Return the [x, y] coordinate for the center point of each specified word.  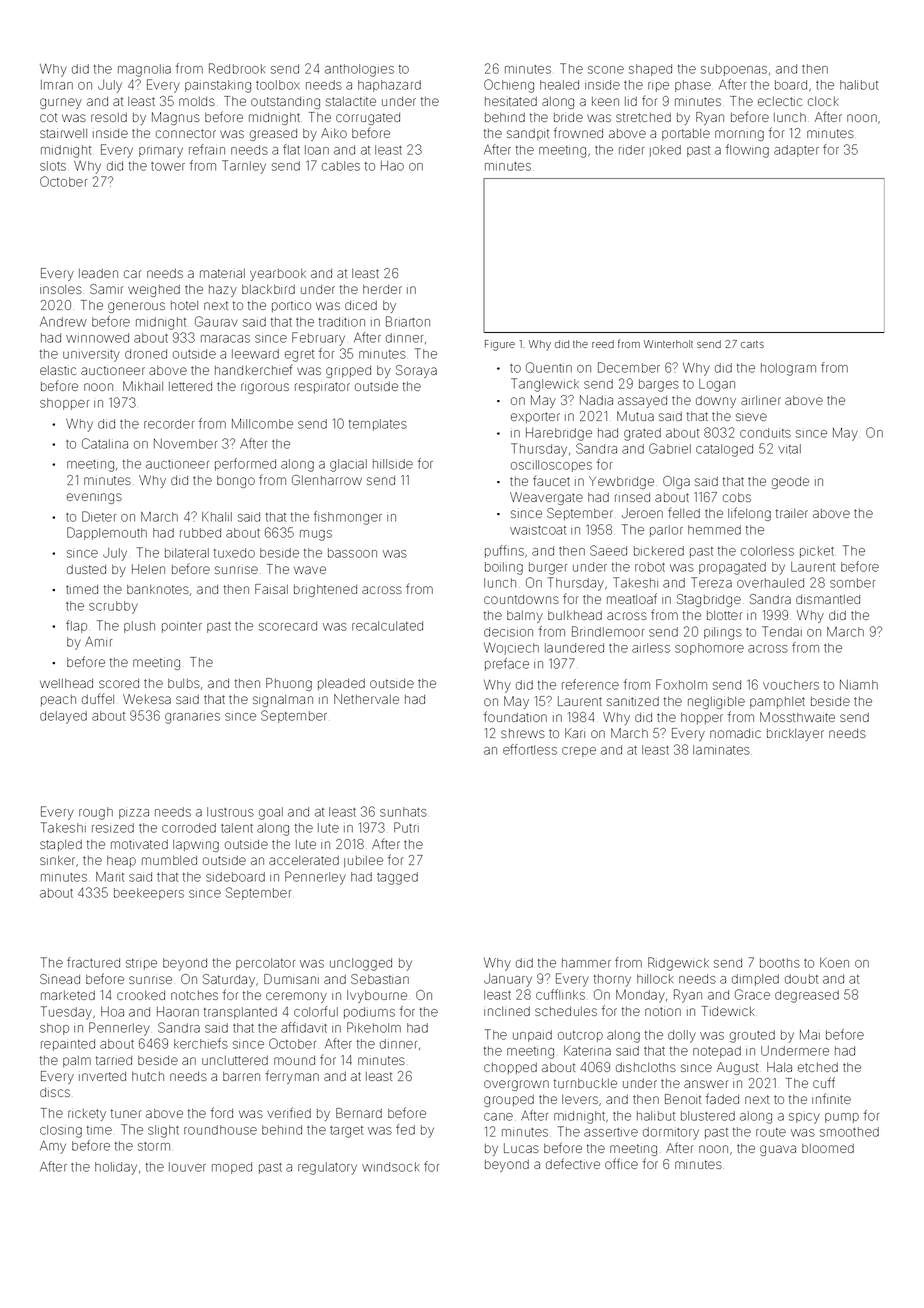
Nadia [596, 400]
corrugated [368, 119]
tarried [114, 1060]
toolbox [278, 85]
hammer [586, 963]
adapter [796, 151]
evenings [94, 498]
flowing [747, 151]
